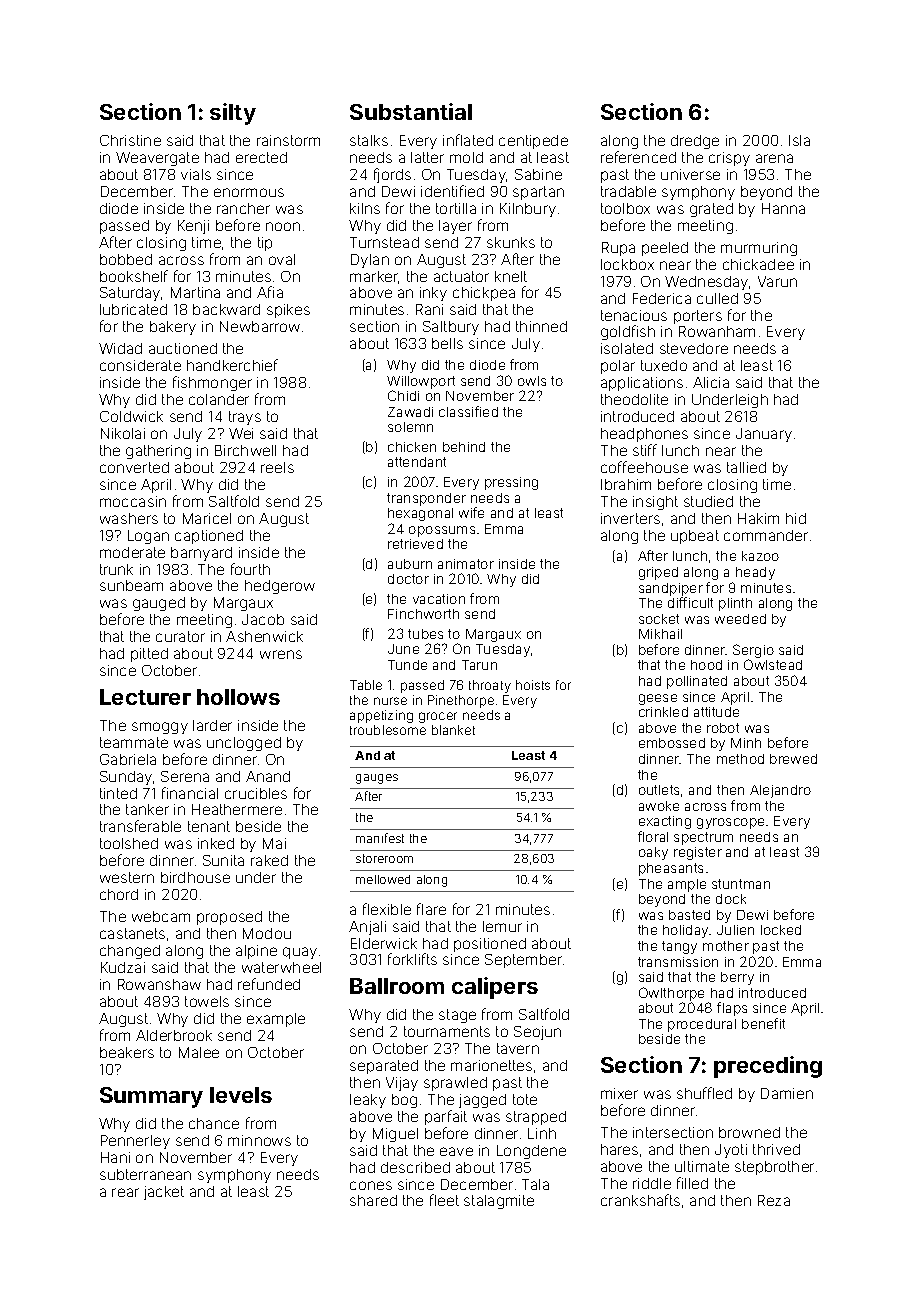 The image size is (924, 1308). Describe the element at coordinates (288, 140) in the document. I see `rainstorm` at that location.
